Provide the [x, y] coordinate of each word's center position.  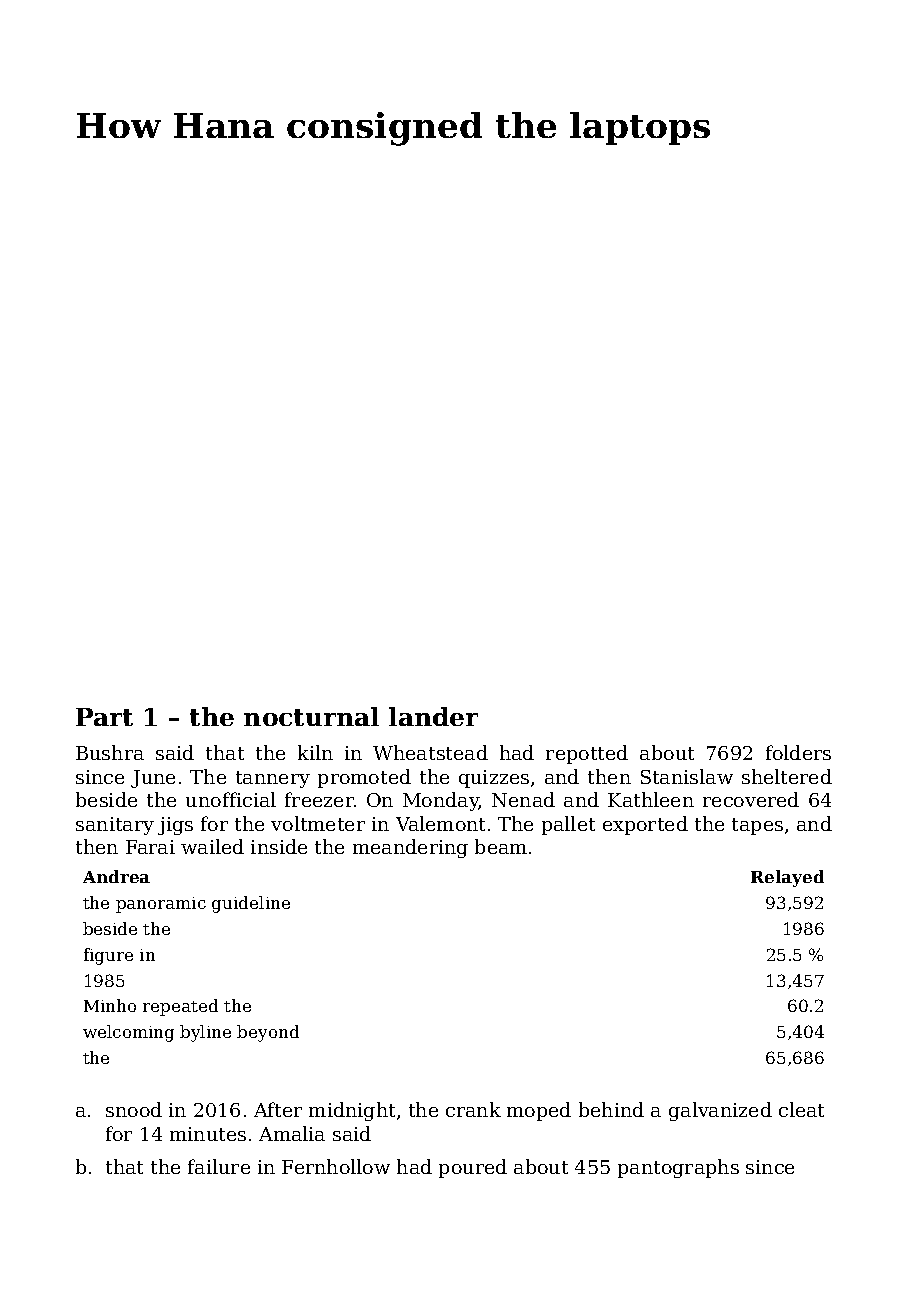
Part [104, 717]
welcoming [128, 1033]
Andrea [116, 876]
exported [645, 825]
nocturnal [311, 716]
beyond [268, 1033]
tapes [757, 826]
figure [108, 956]
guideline [251, 904]
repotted [587, 754]
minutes [208, 1134]
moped [539, 1111]
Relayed [787, 878]
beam [501, 846]
